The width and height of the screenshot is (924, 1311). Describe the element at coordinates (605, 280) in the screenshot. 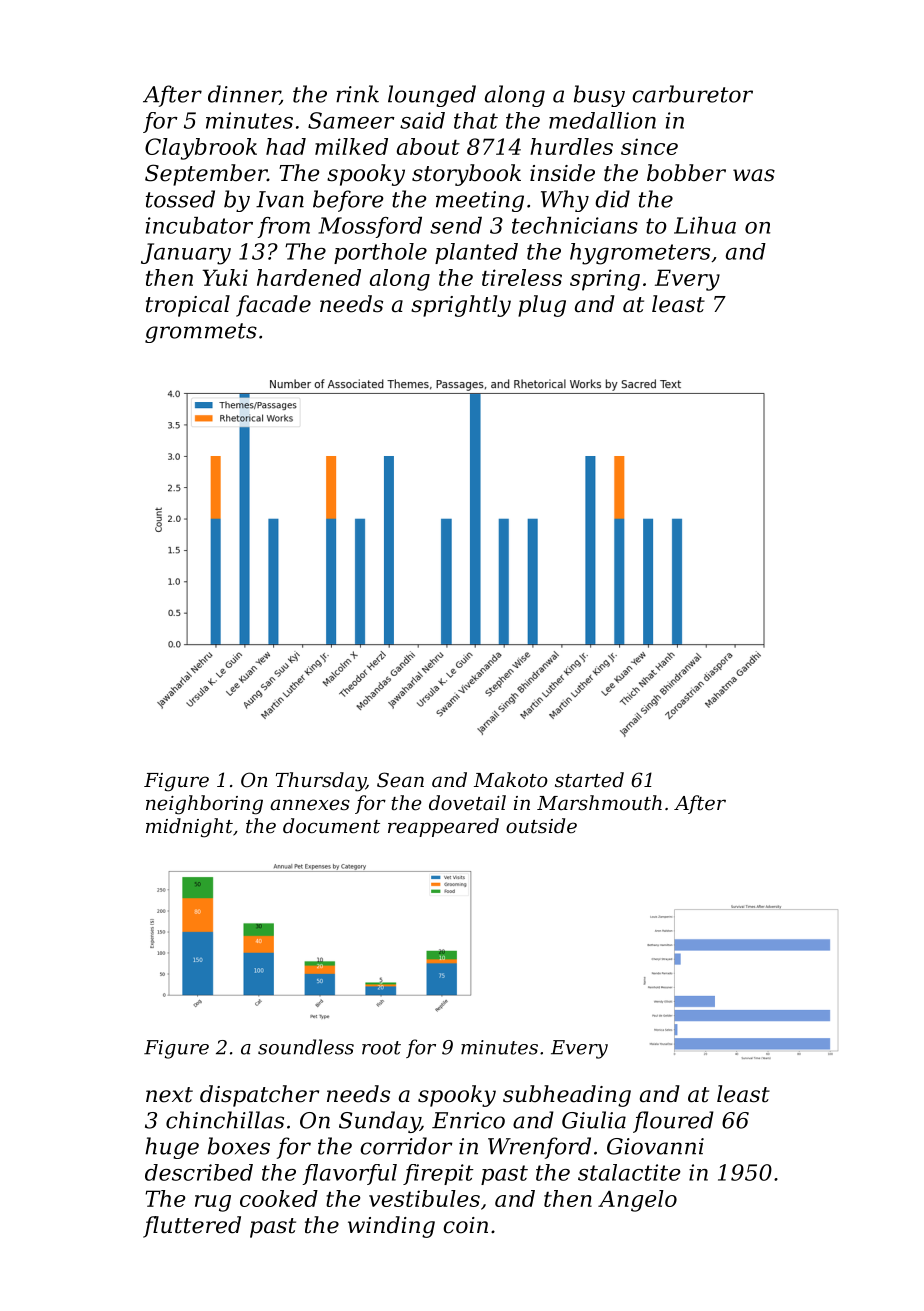

I see `spring` at that location.
